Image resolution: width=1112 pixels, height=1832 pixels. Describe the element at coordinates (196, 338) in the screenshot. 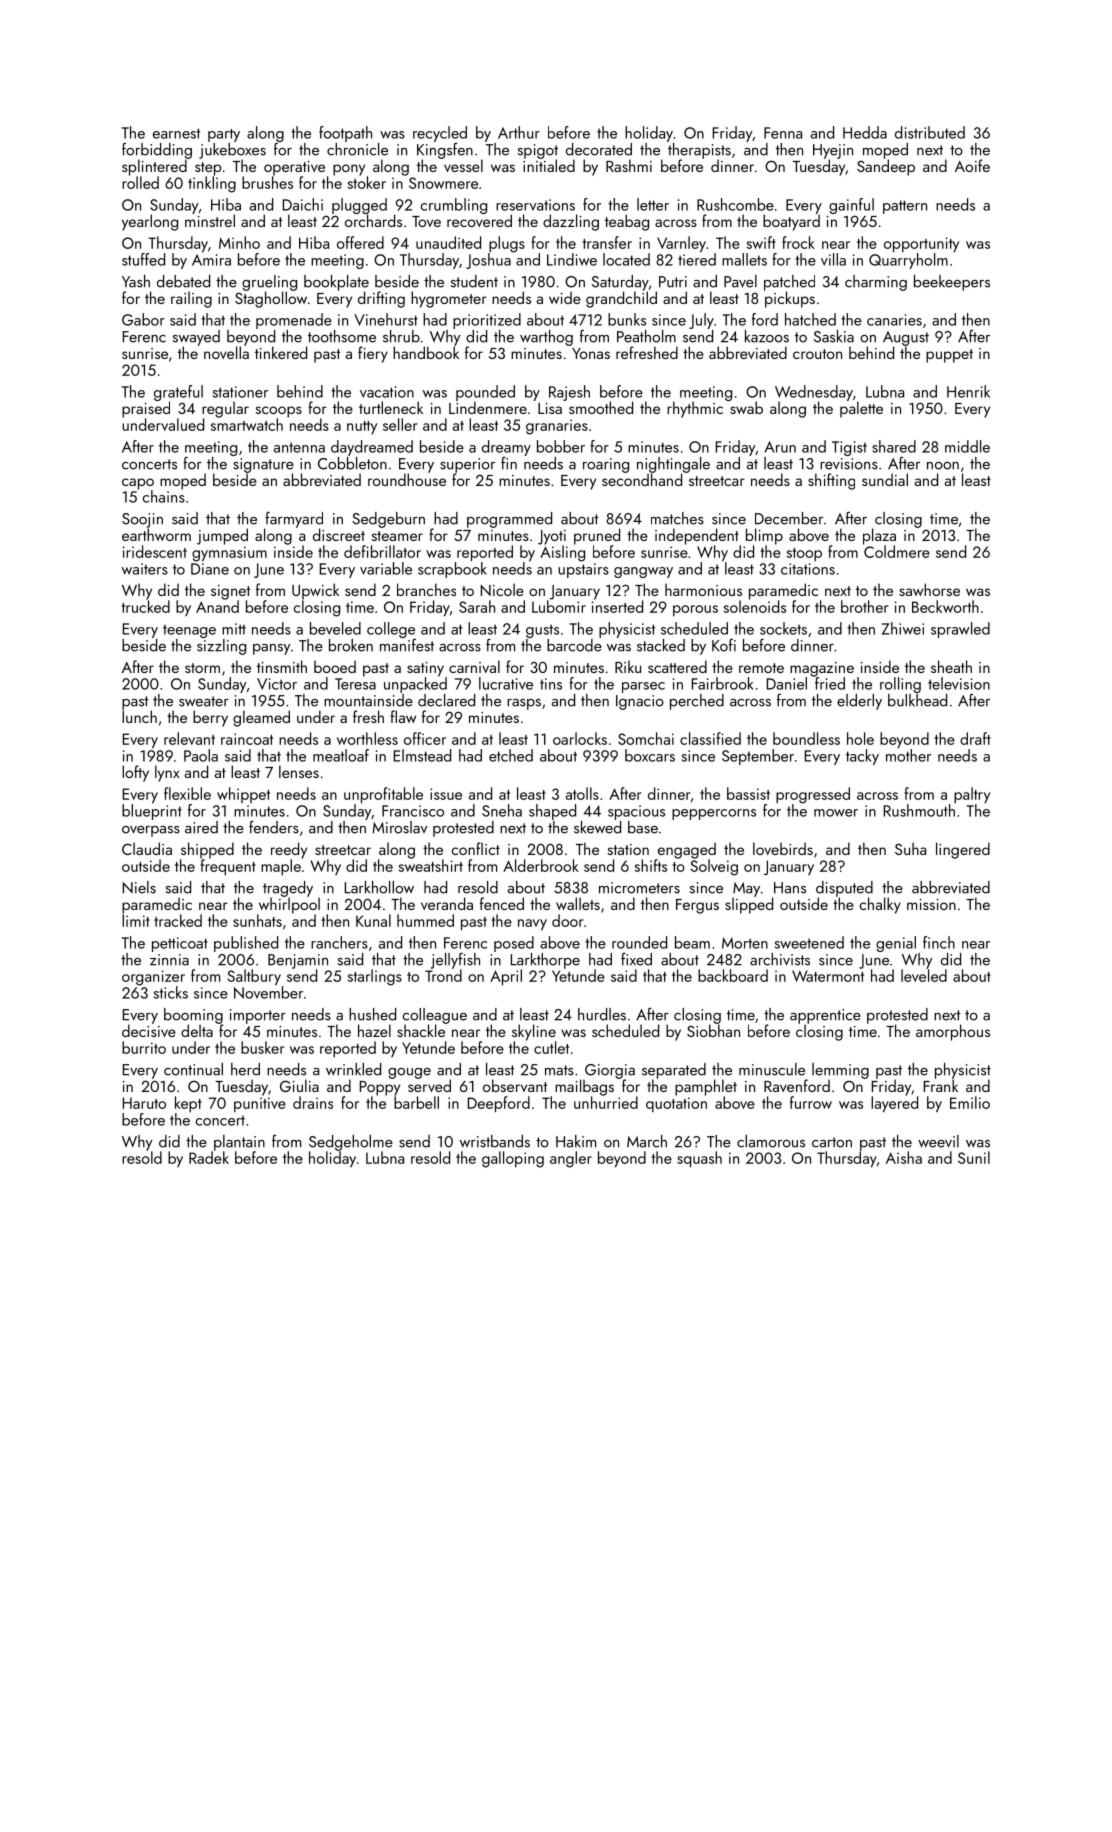

I see `swayed` at that location.
